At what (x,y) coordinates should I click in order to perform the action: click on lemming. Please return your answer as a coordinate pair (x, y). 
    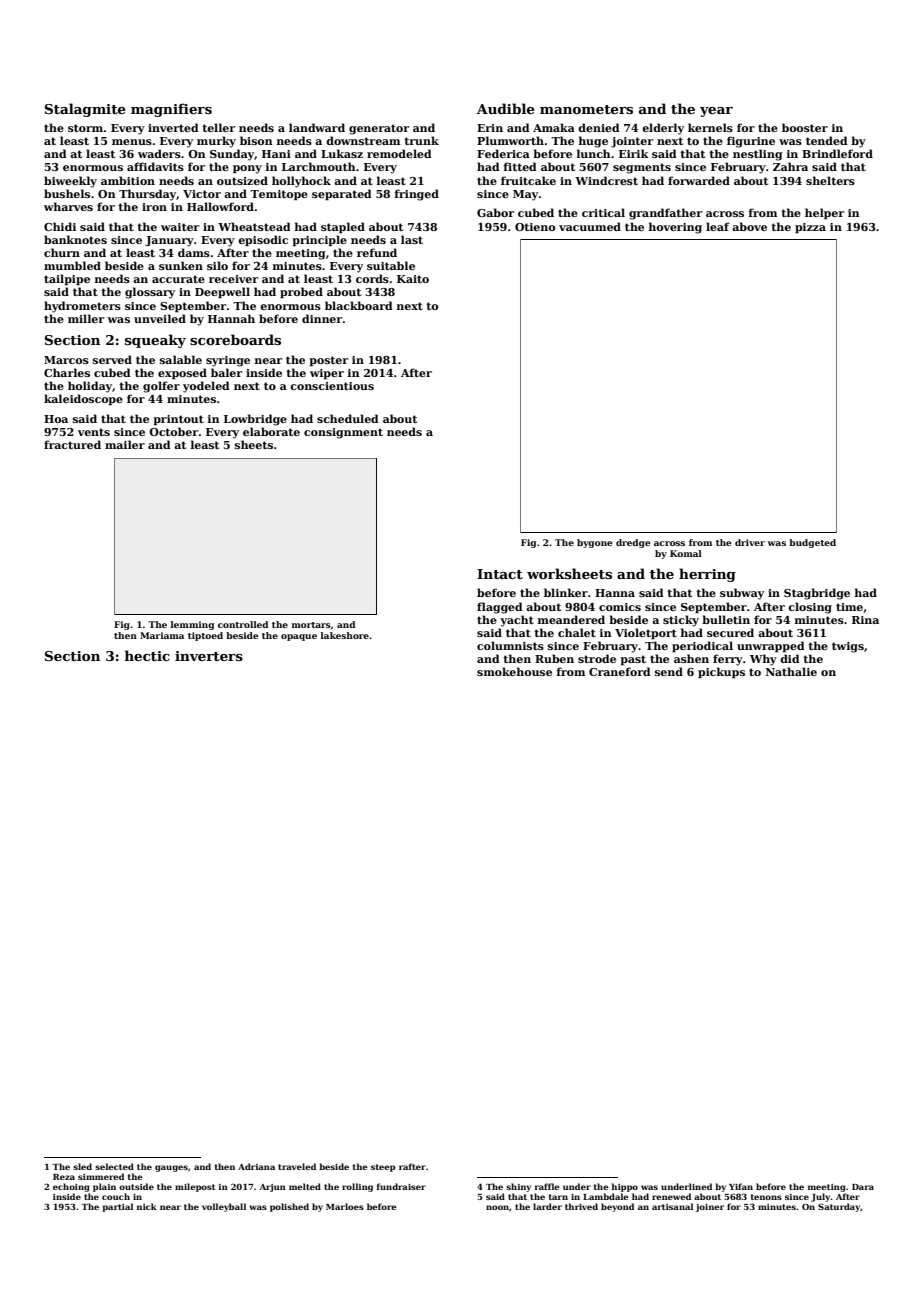
    Looking at the image, I should click on (192, 625).
